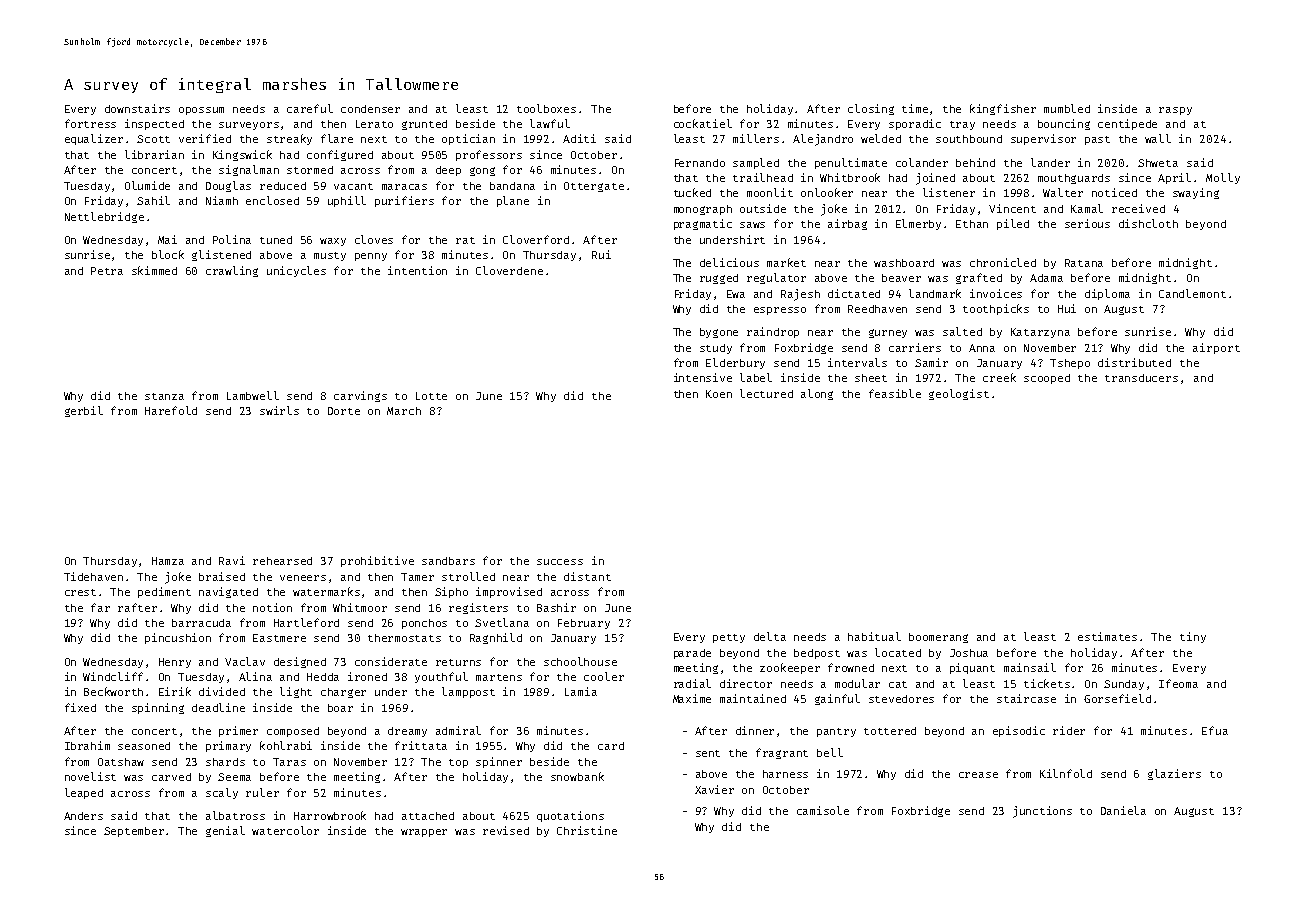 The height and width of the screenshot is (924, 1308). Describe the element at coordinates (84, 411) in the screenshot. I see `gerbil` at that location.
